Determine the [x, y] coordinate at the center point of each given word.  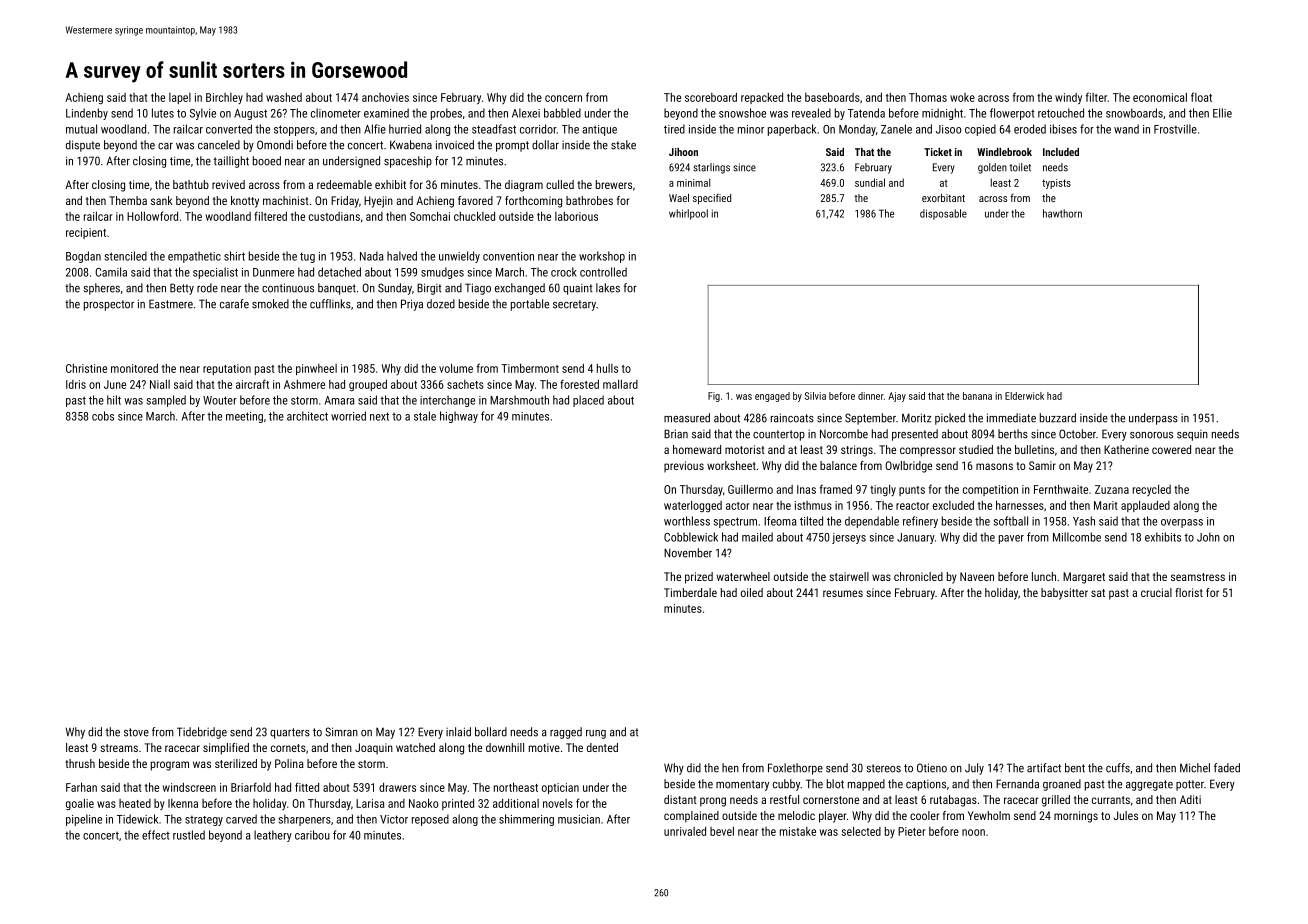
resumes [843, 593]
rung [596, 734]
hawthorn [1062, 213]
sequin [1192, 435]
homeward [697, 449]
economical [1160, 97]
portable [530, 305]
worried [348, 416]
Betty [182, 289]
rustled [189, 835]
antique [599, 130]
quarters [290, 733]
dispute [83, 146]
